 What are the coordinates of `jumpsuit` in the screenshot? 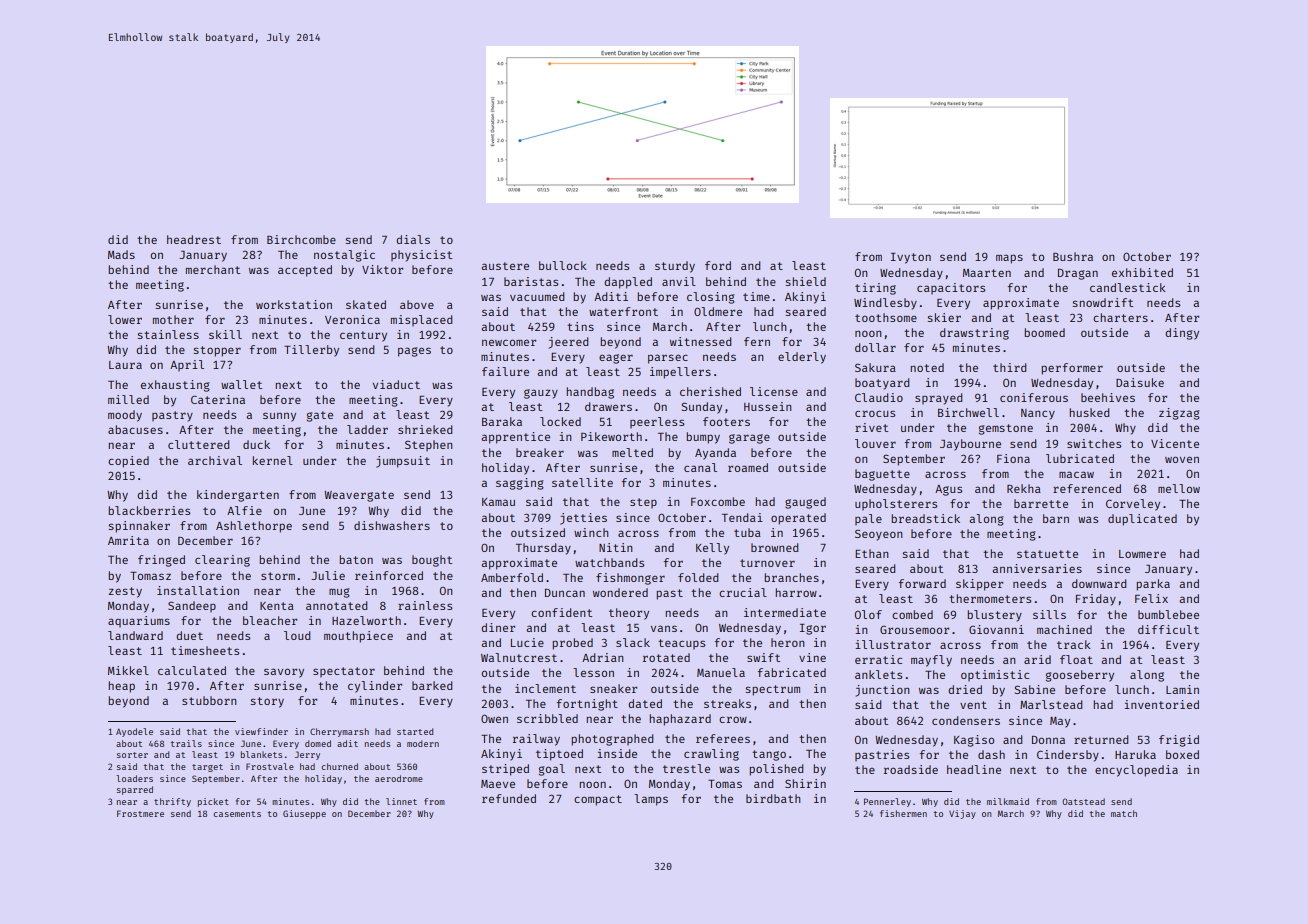 It's located at (403, 462).
